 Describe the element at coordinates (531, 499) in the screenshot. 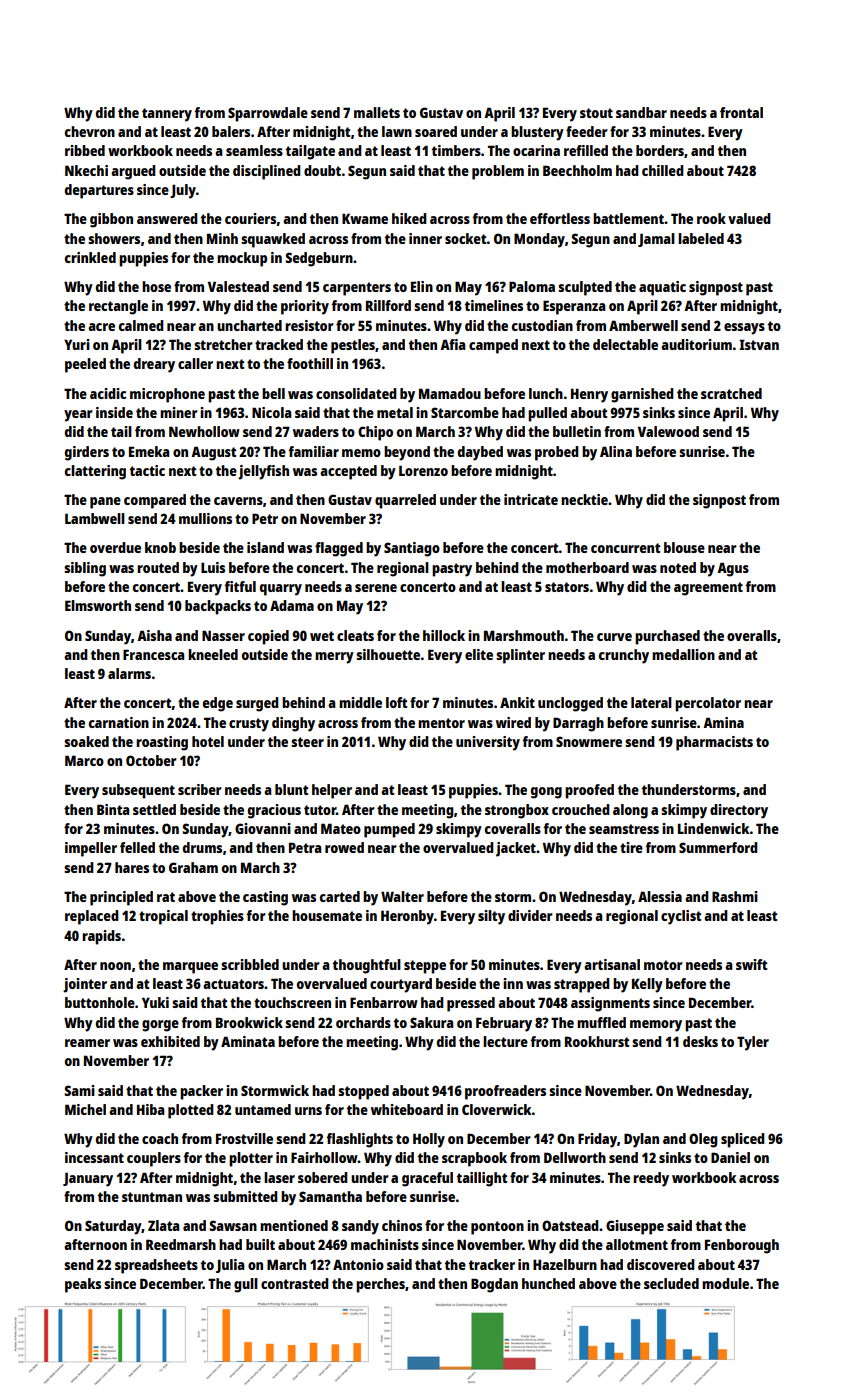

I see `intricate` at that location.
